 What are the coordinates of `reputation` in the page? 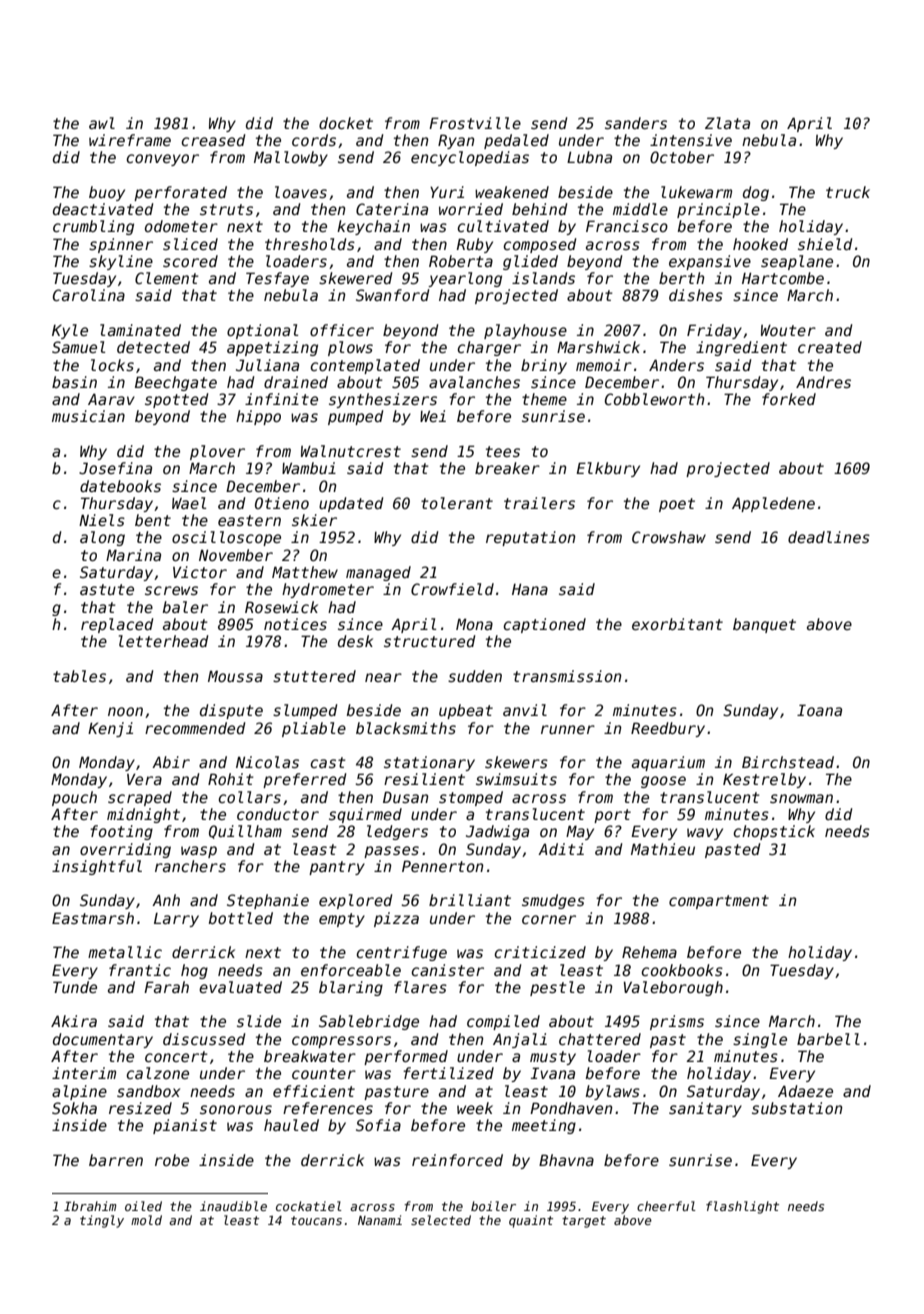 It's located at (531, 538).
